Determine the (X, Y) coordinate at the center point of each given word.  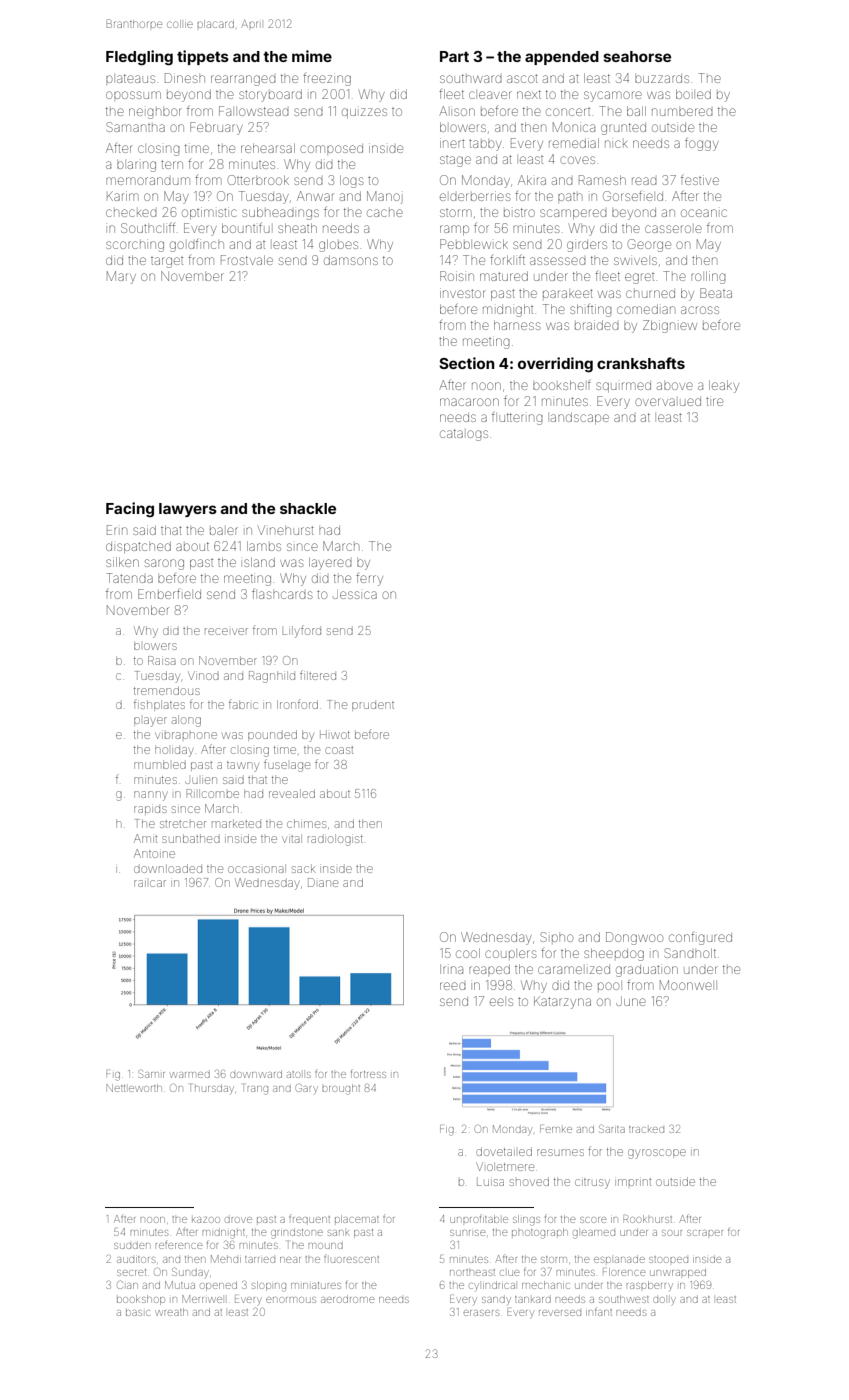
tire (714, 401)
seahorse (637, 56)
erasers (481, 1313)
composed (331, 148)
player (150, 722)
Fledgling (139, 58)
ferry (369, 579)
